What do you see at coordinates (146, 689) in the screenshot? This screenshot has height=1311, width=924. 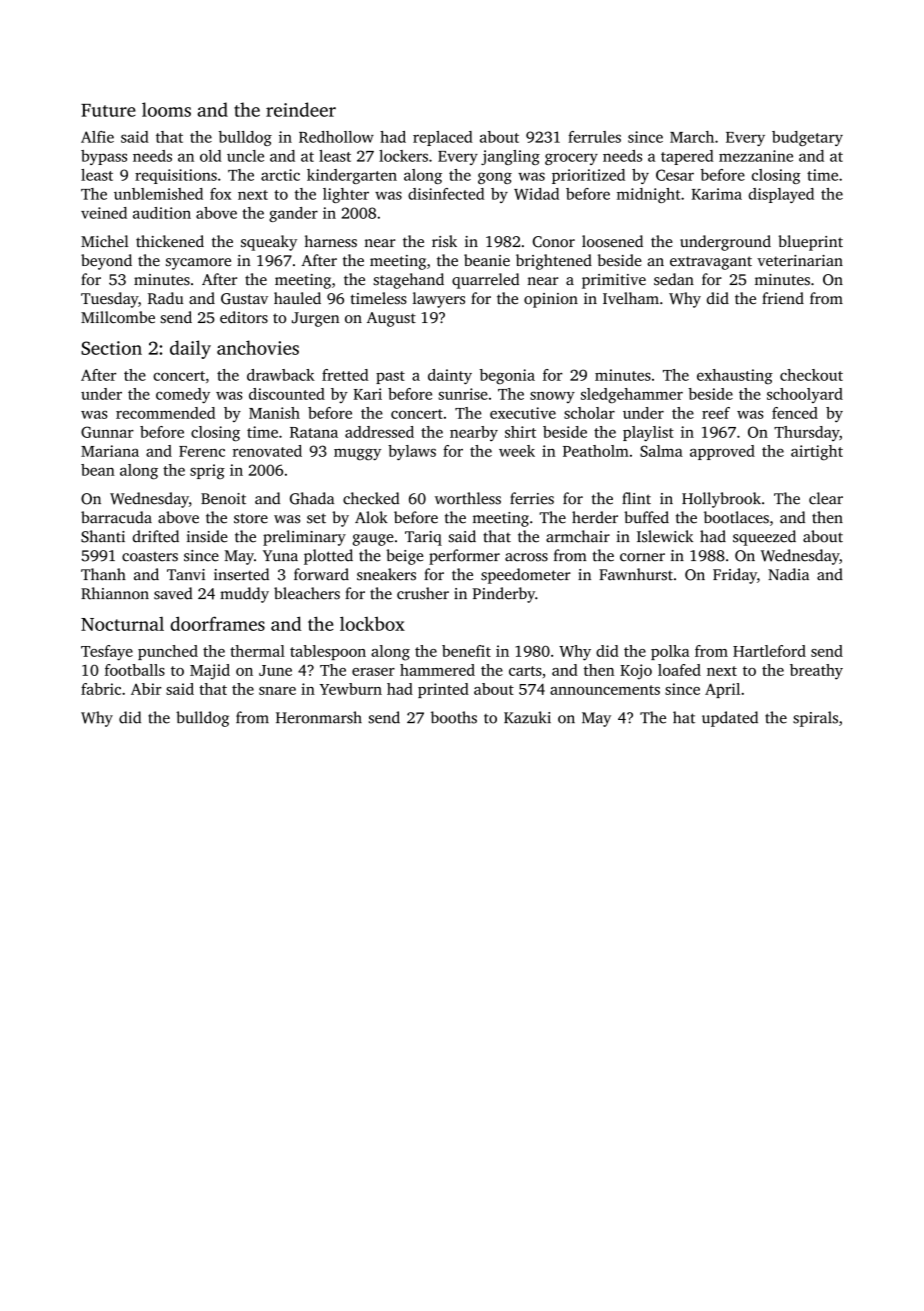 I see `Abir` at bounding box center [146, 689].
